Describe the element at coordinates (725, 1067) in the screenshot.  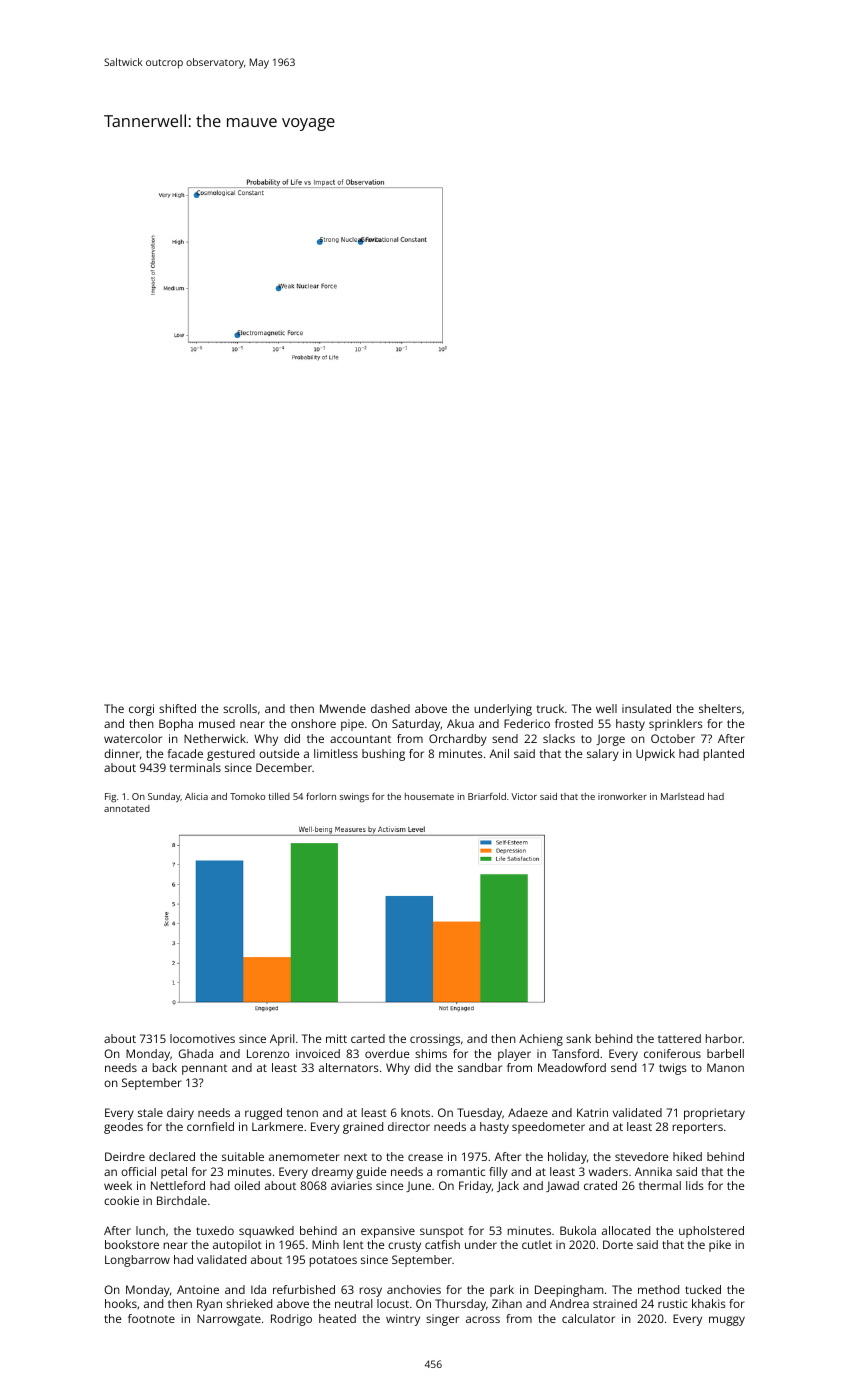
I see `Manon` at that location.
